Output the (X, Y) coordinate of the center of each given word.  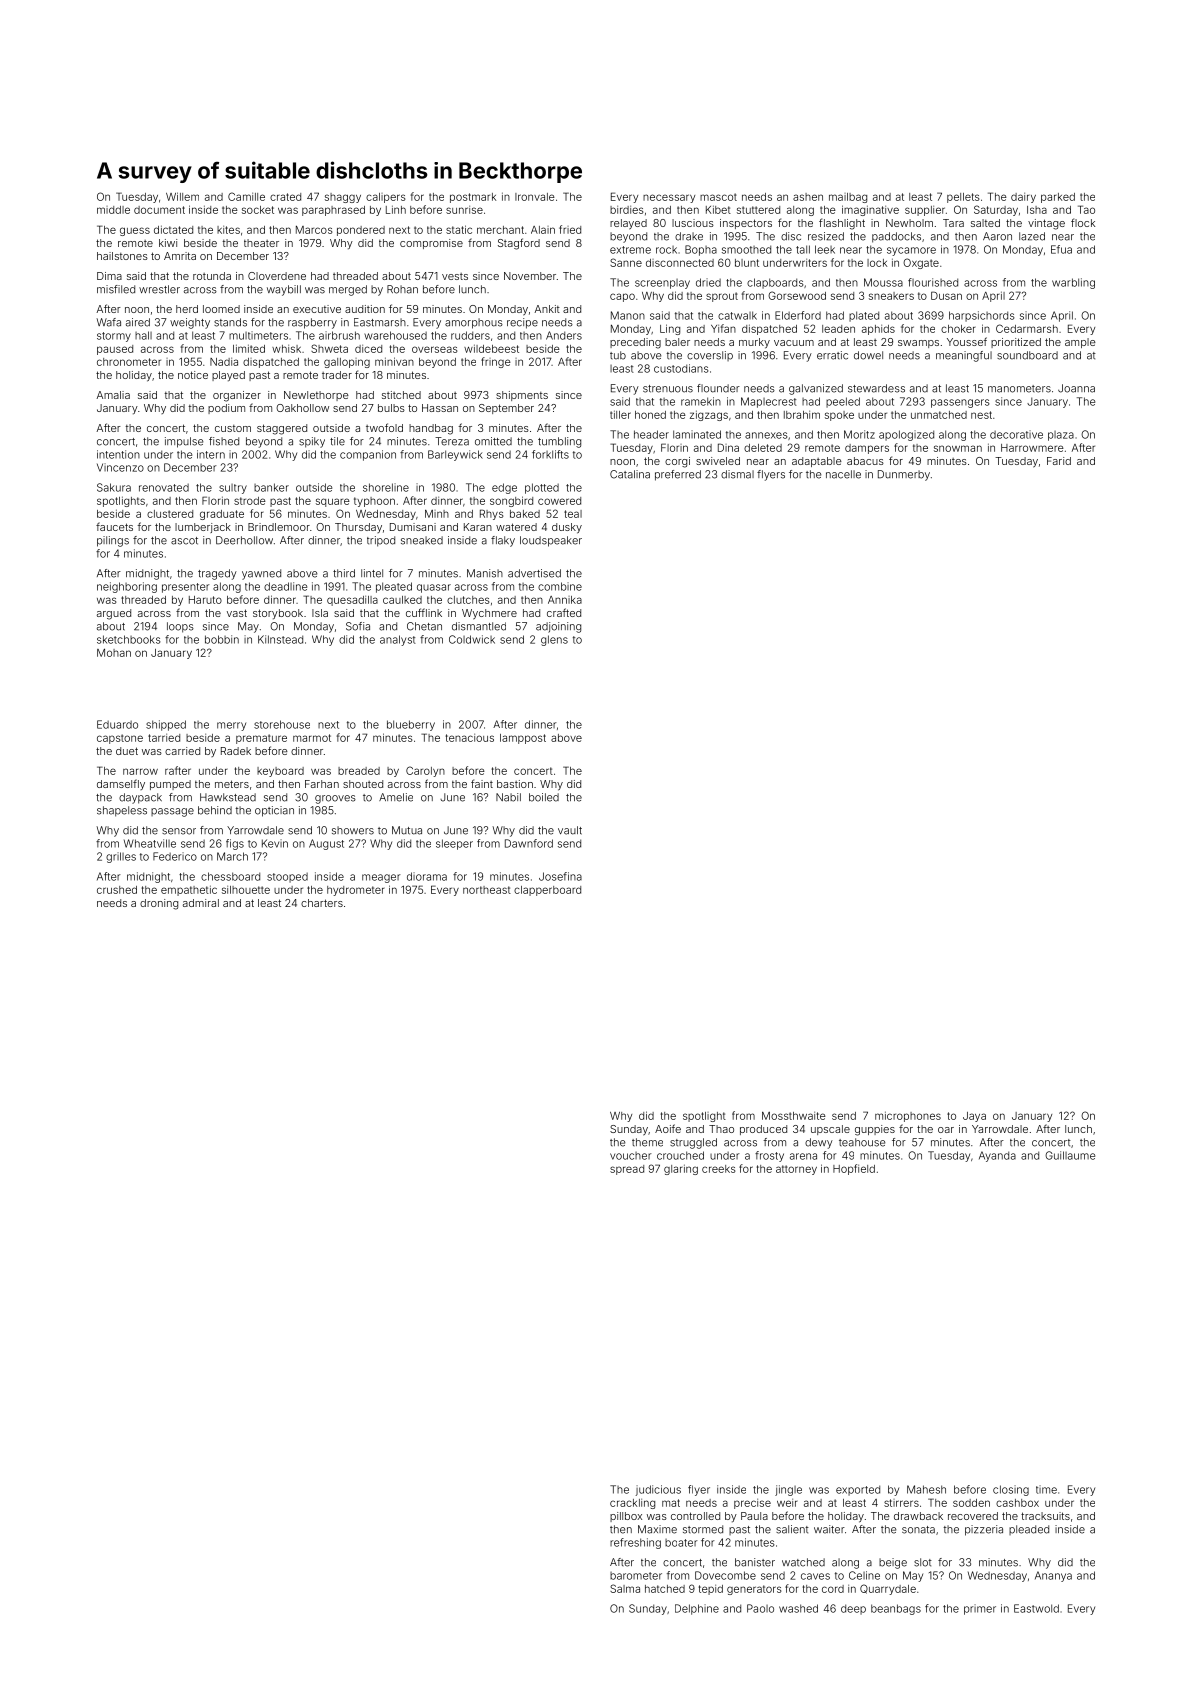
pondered (361, 231)
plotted (542, 488)
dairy (1023, 198)
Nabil (508, 797)
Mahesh (926, 1489)
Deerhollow (244, 540)
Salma (625, 1588)
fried (570, 229)
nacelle (843, 474)
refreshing (635, 1543)
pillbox (626, 1517)
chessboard (230, 876)
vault (570, 830)
